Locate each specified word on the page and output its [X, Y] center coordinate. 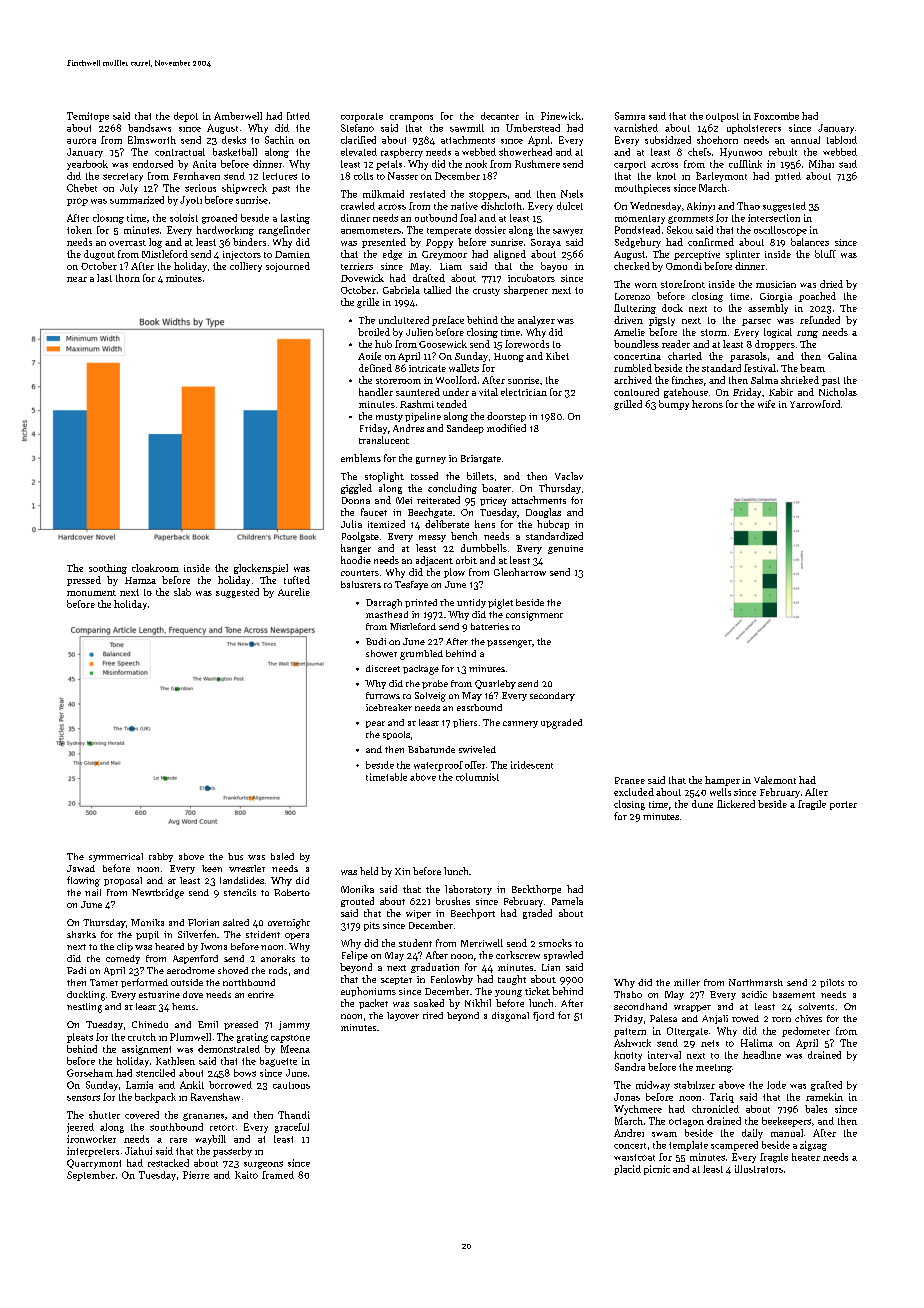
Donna [356, 500]
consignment [534, 616]
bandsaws [149, 128]
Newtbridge [158, 894]
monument [91, 593]
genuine [565, 549]
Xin [402, 871]
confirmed [711, 242]
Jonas [627, 1097]
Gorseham [90, 1073]
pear [375, 724]
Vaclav [569, 476]
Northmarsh [756, 982]
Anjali [715, 1019]
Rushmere [537, 164]
